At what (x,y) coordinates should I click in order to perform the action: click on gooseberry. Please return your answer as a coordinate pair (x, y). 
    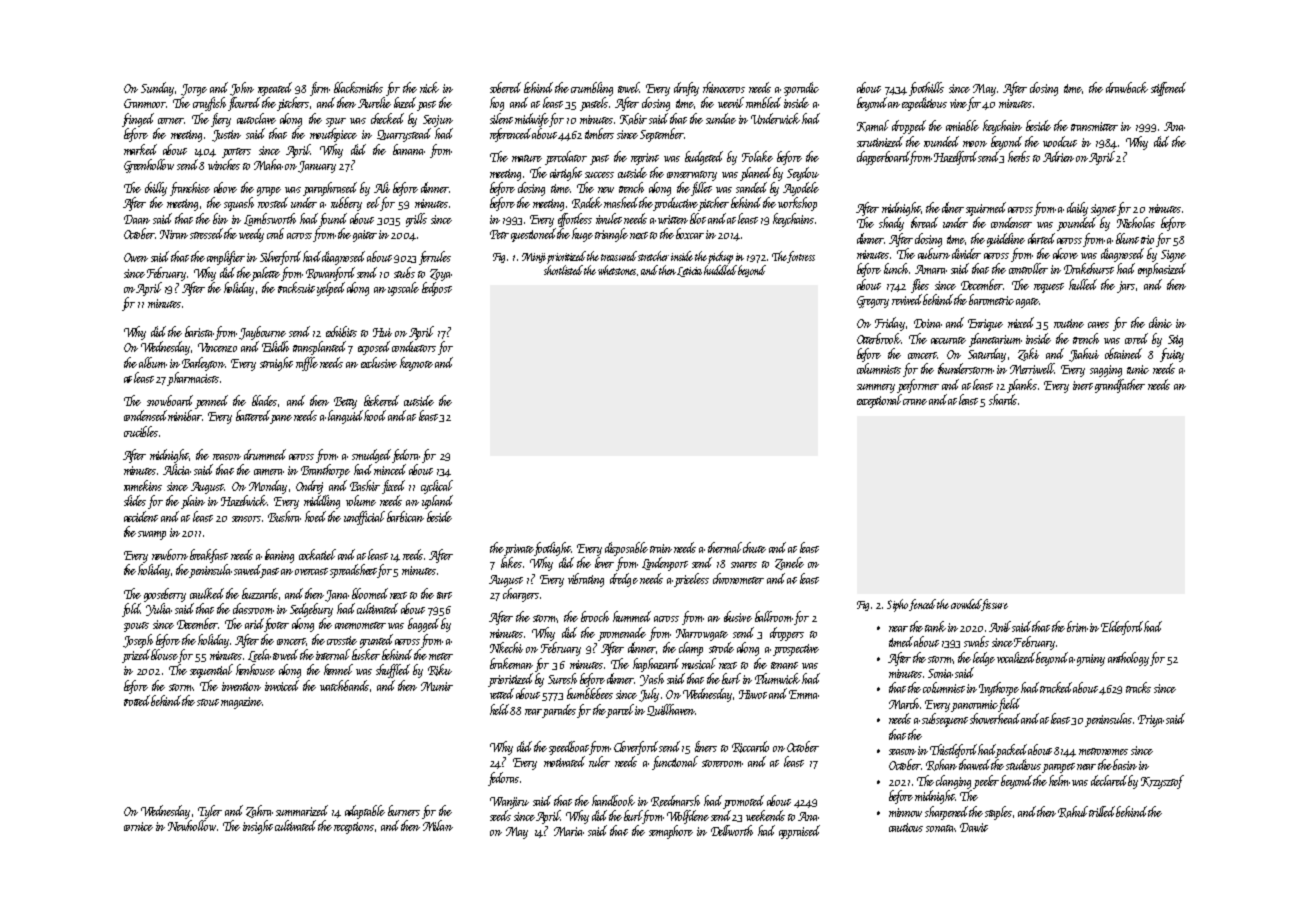
    Looking at the image, I should click on (165, 595).
